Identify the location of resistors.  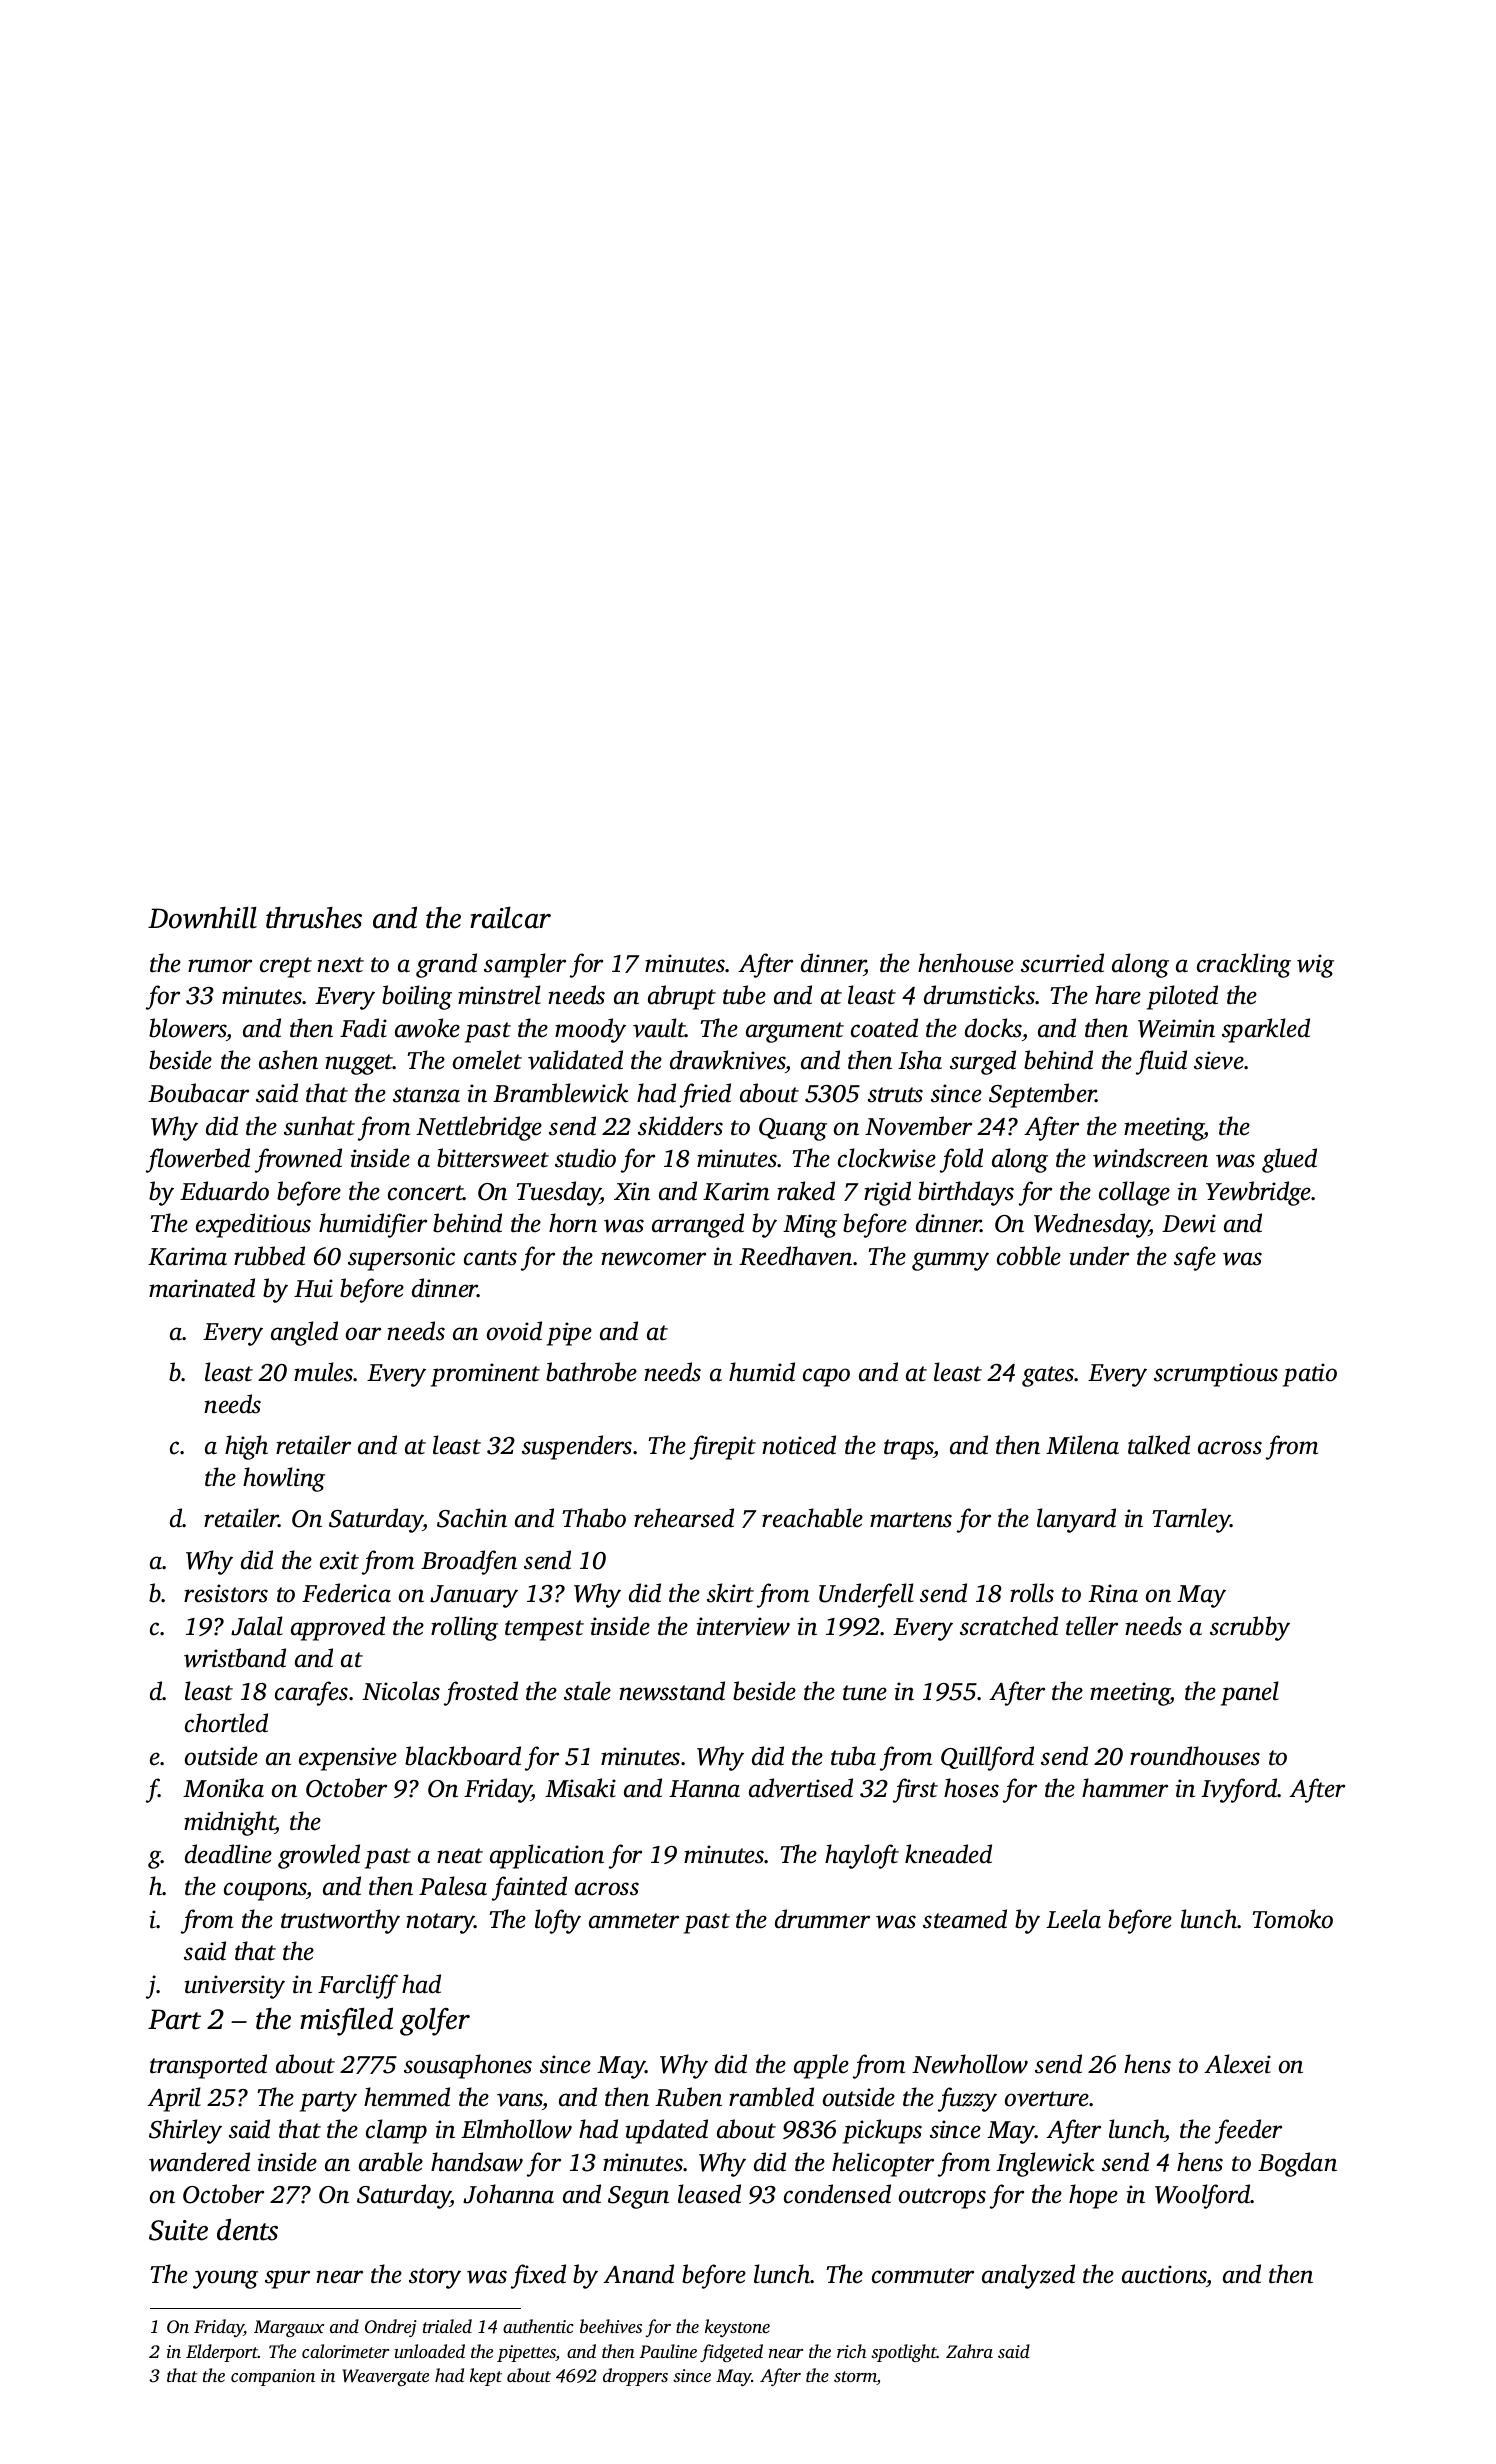
(226, 1593).
